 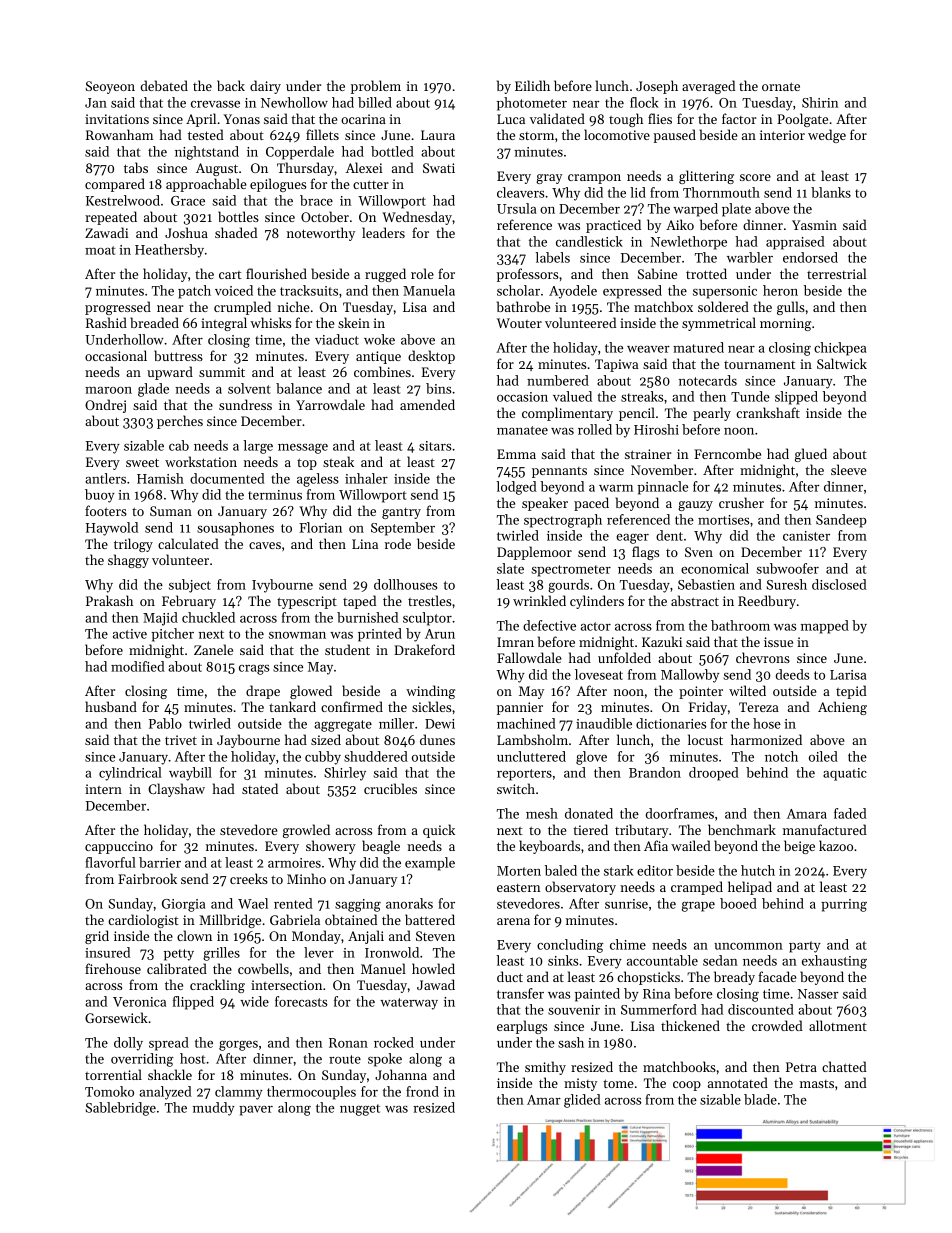 What do you see at coordinates (108, 390) in the screenshot?
I see `maroon` at bounding box center [108, 390].
